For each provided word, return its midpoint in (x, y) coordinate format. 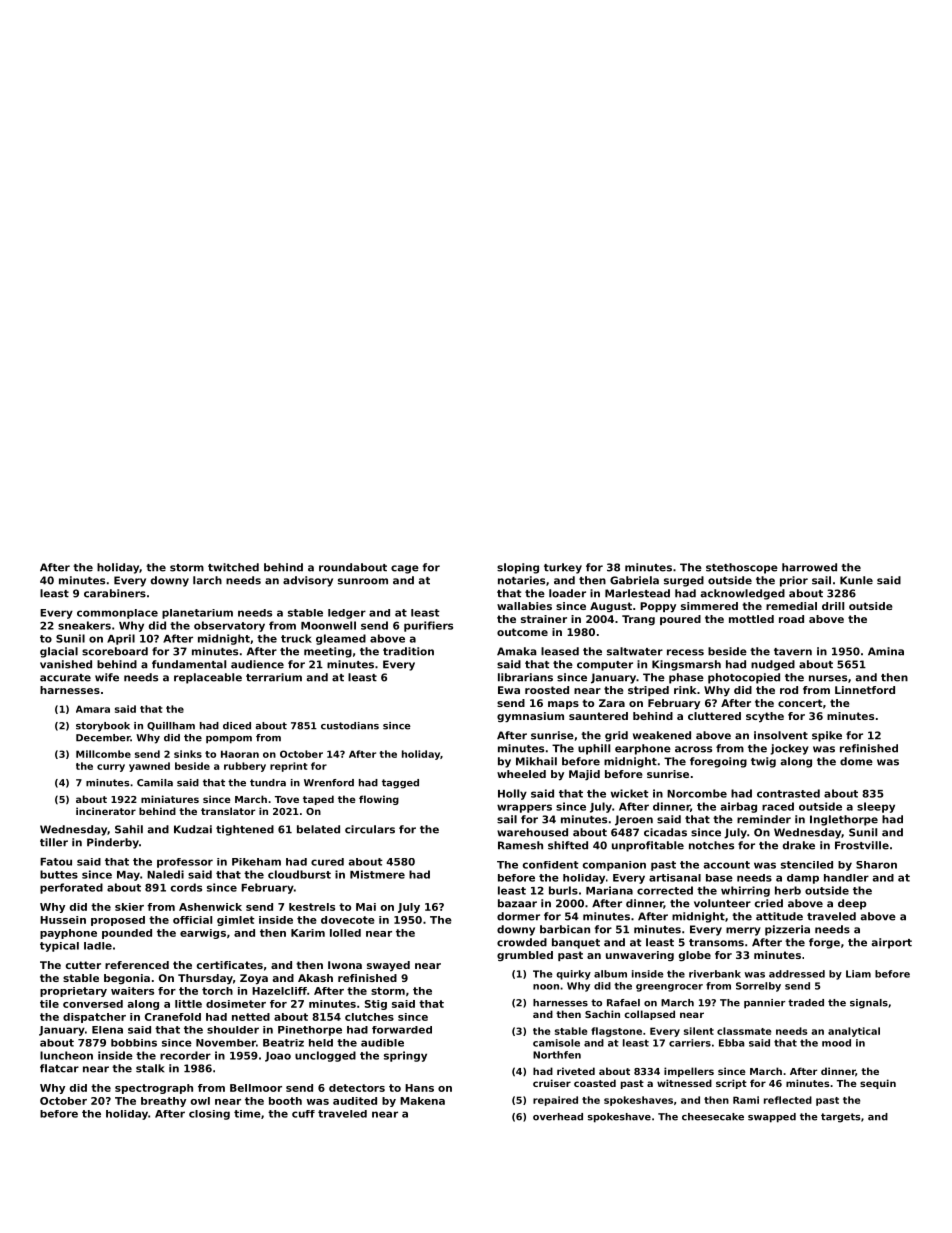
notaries (521, 580)
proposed (118, 921)
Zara (612, 703)
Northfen (557, 1055)
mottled (751, 619)
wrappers (524, 808)
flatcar (59, 1068)
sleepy (876, 807)
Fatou (56, 862)
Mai (366, 907)
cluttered (714, 716)
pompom (229, 740)
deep (852, 904)
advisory (308, 581)
